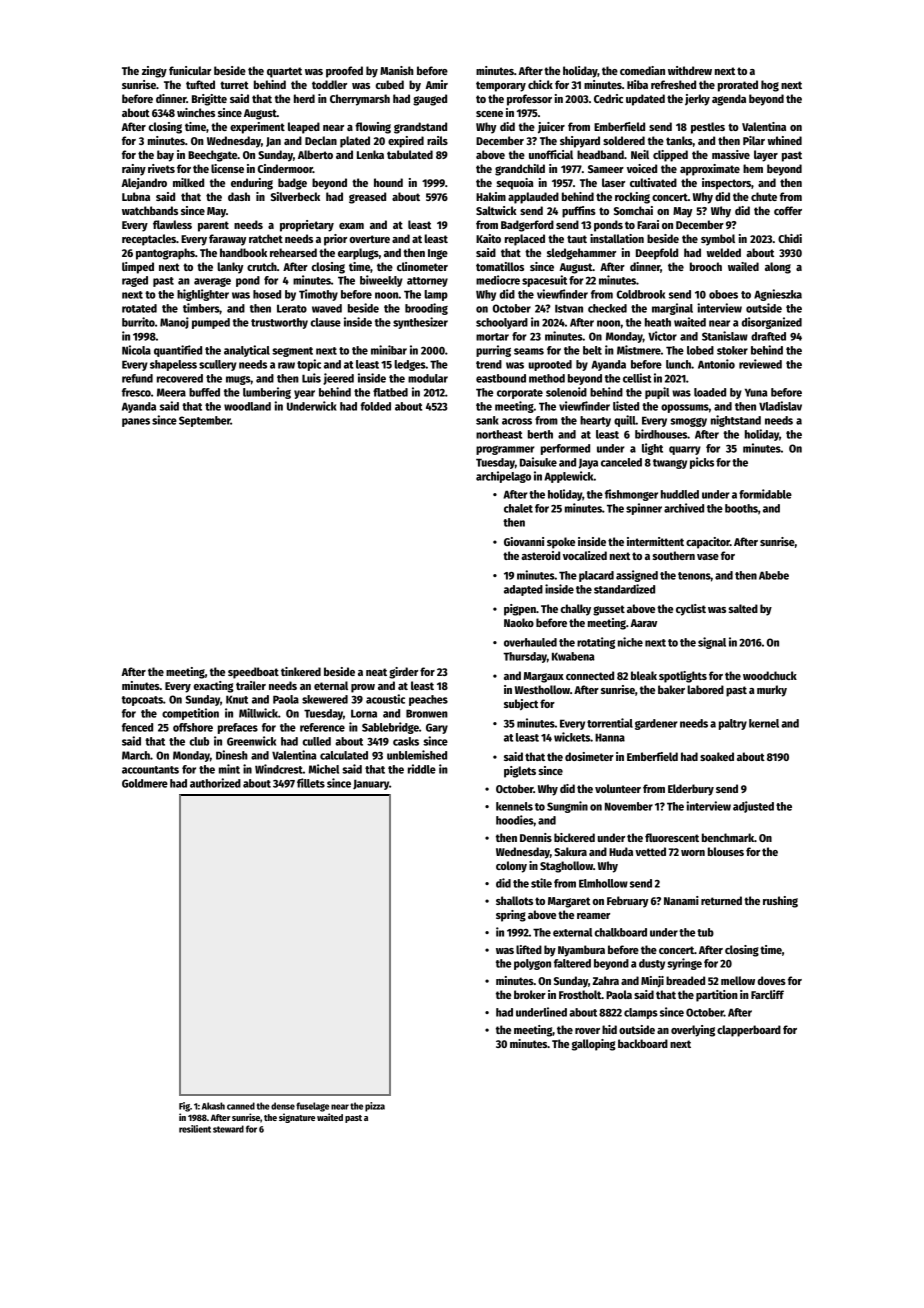  What do you see at coordinates (511, 916) in the screenshot?
I see `spring` at bounding box center [511, 916].
